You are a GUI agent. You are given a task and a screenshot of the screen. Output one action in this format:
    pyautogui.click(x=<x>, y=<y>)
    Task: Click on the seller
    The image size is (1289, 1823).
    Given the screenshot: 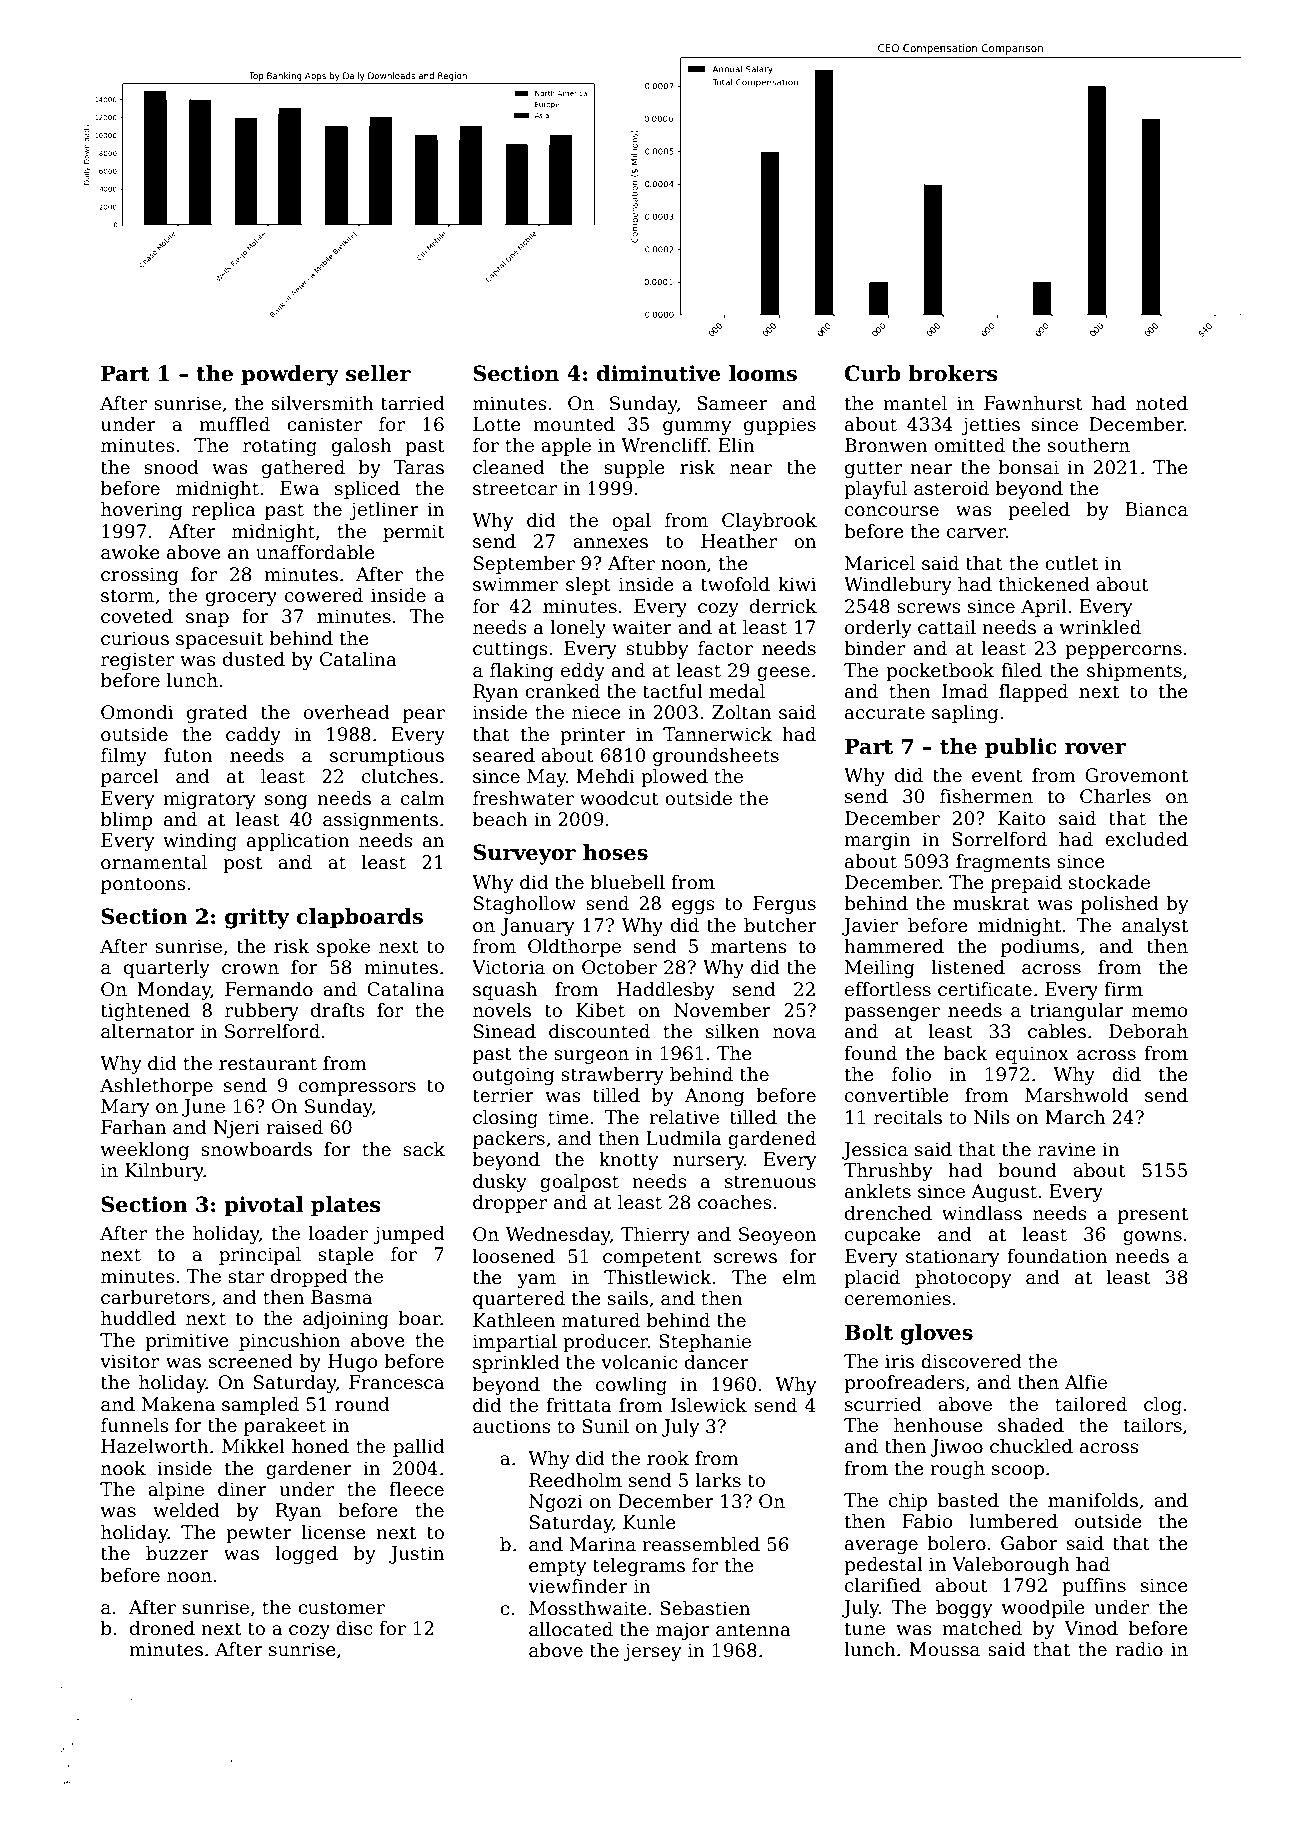 What is the action you would take?
    pyautogui.click(x=378, y=373)
